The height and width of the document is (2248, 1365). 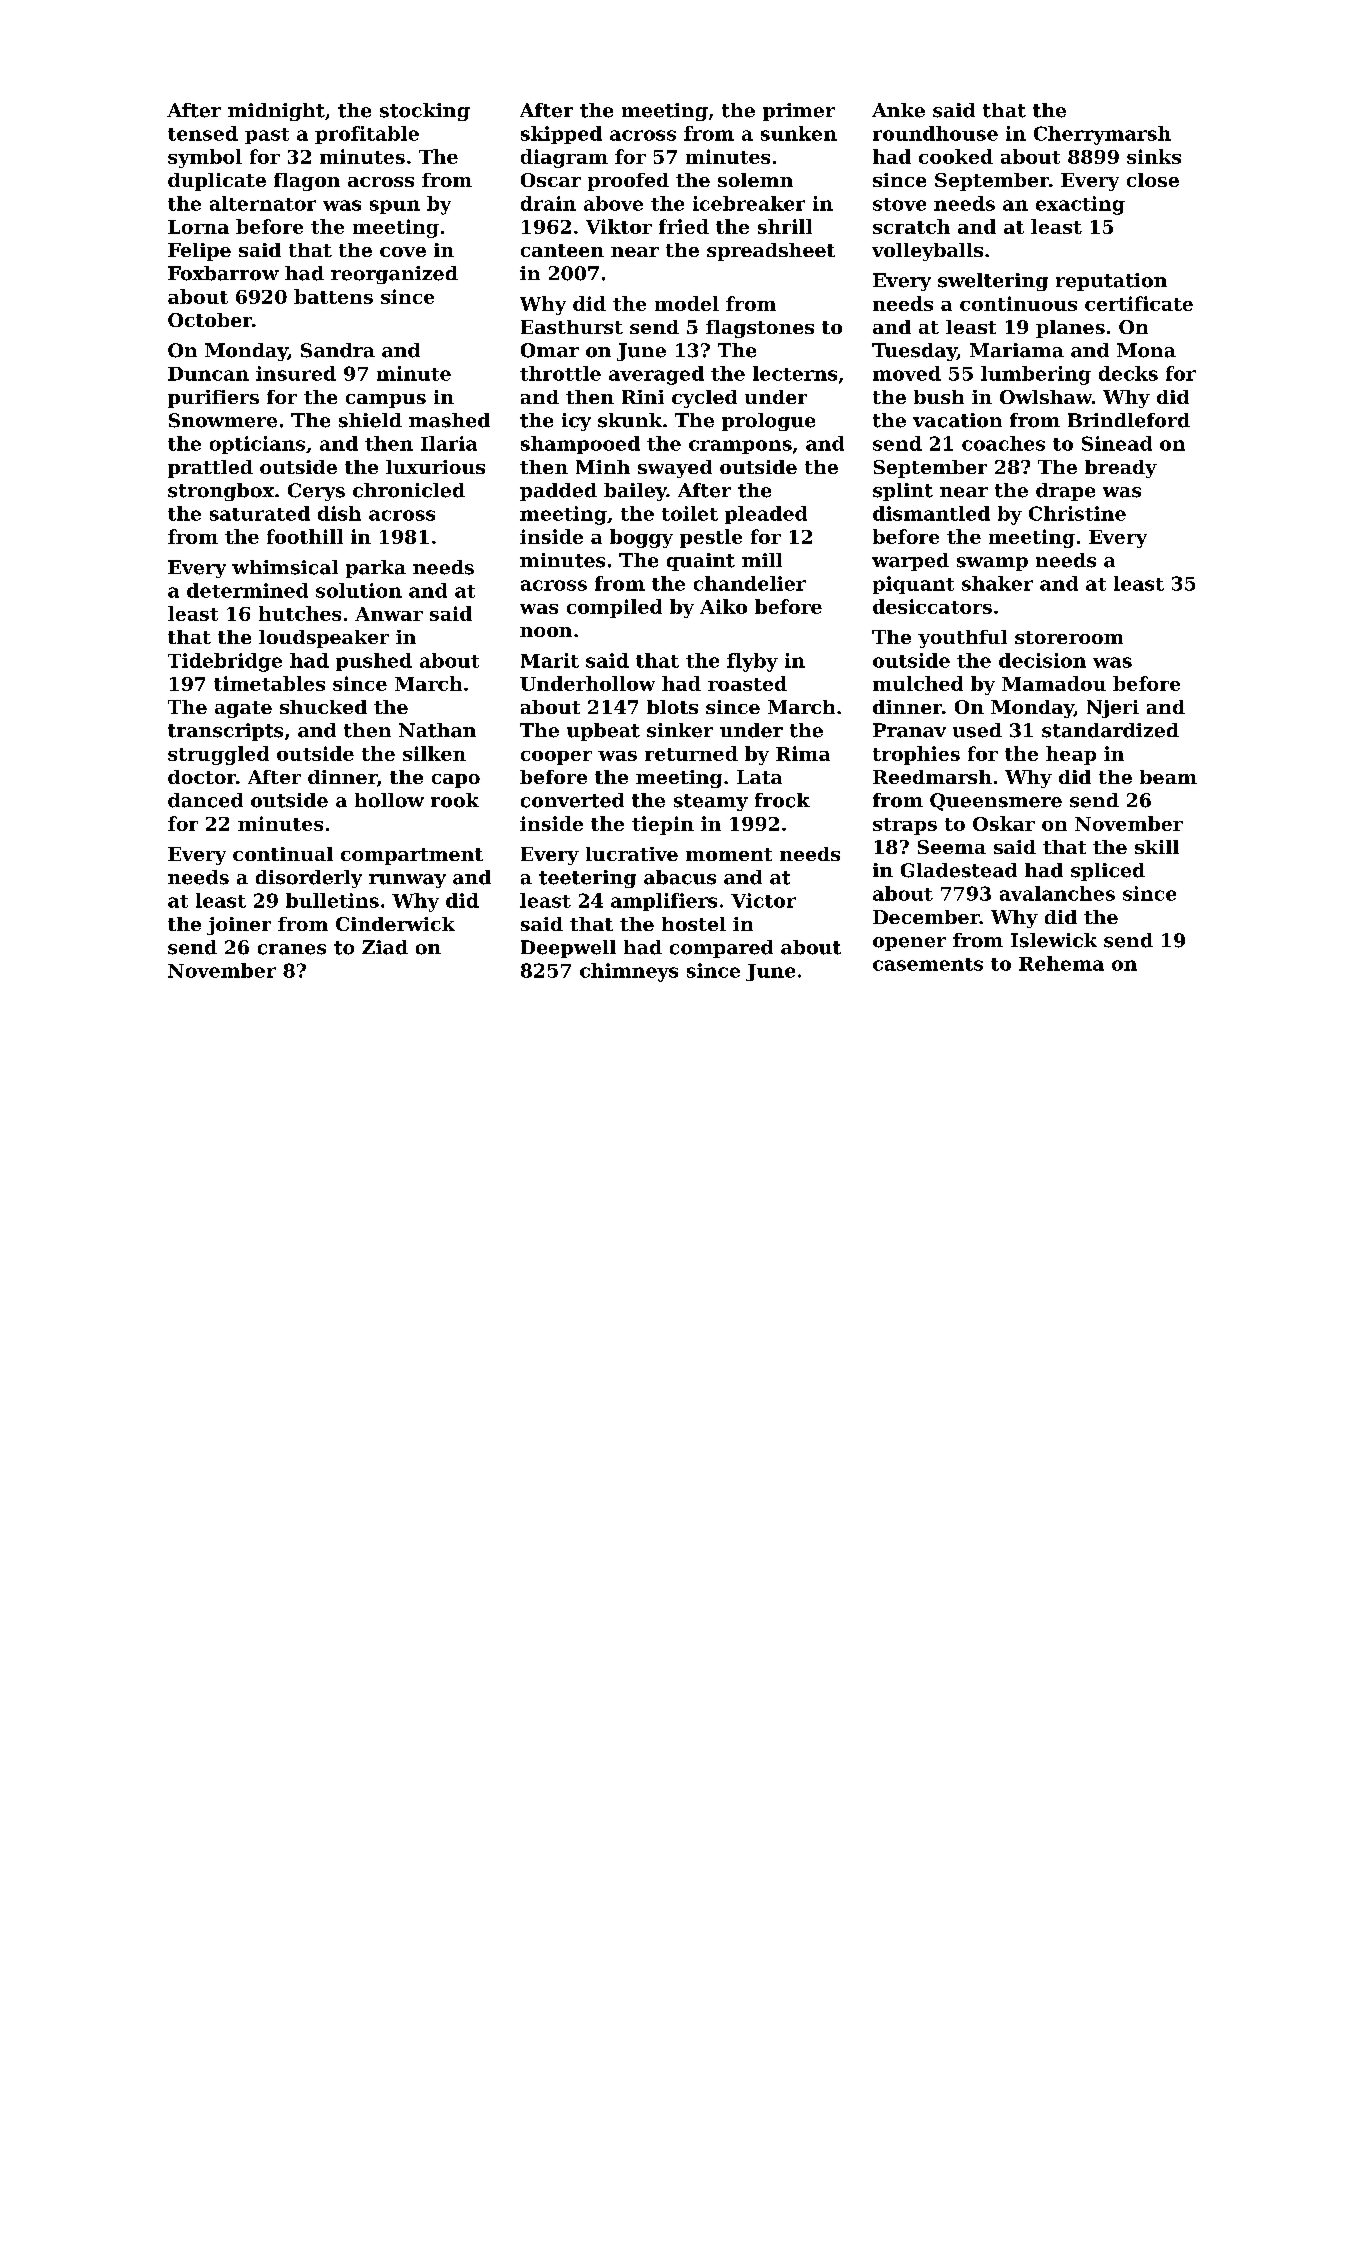 I want to click on cranes, so click(x=292, y=949).
